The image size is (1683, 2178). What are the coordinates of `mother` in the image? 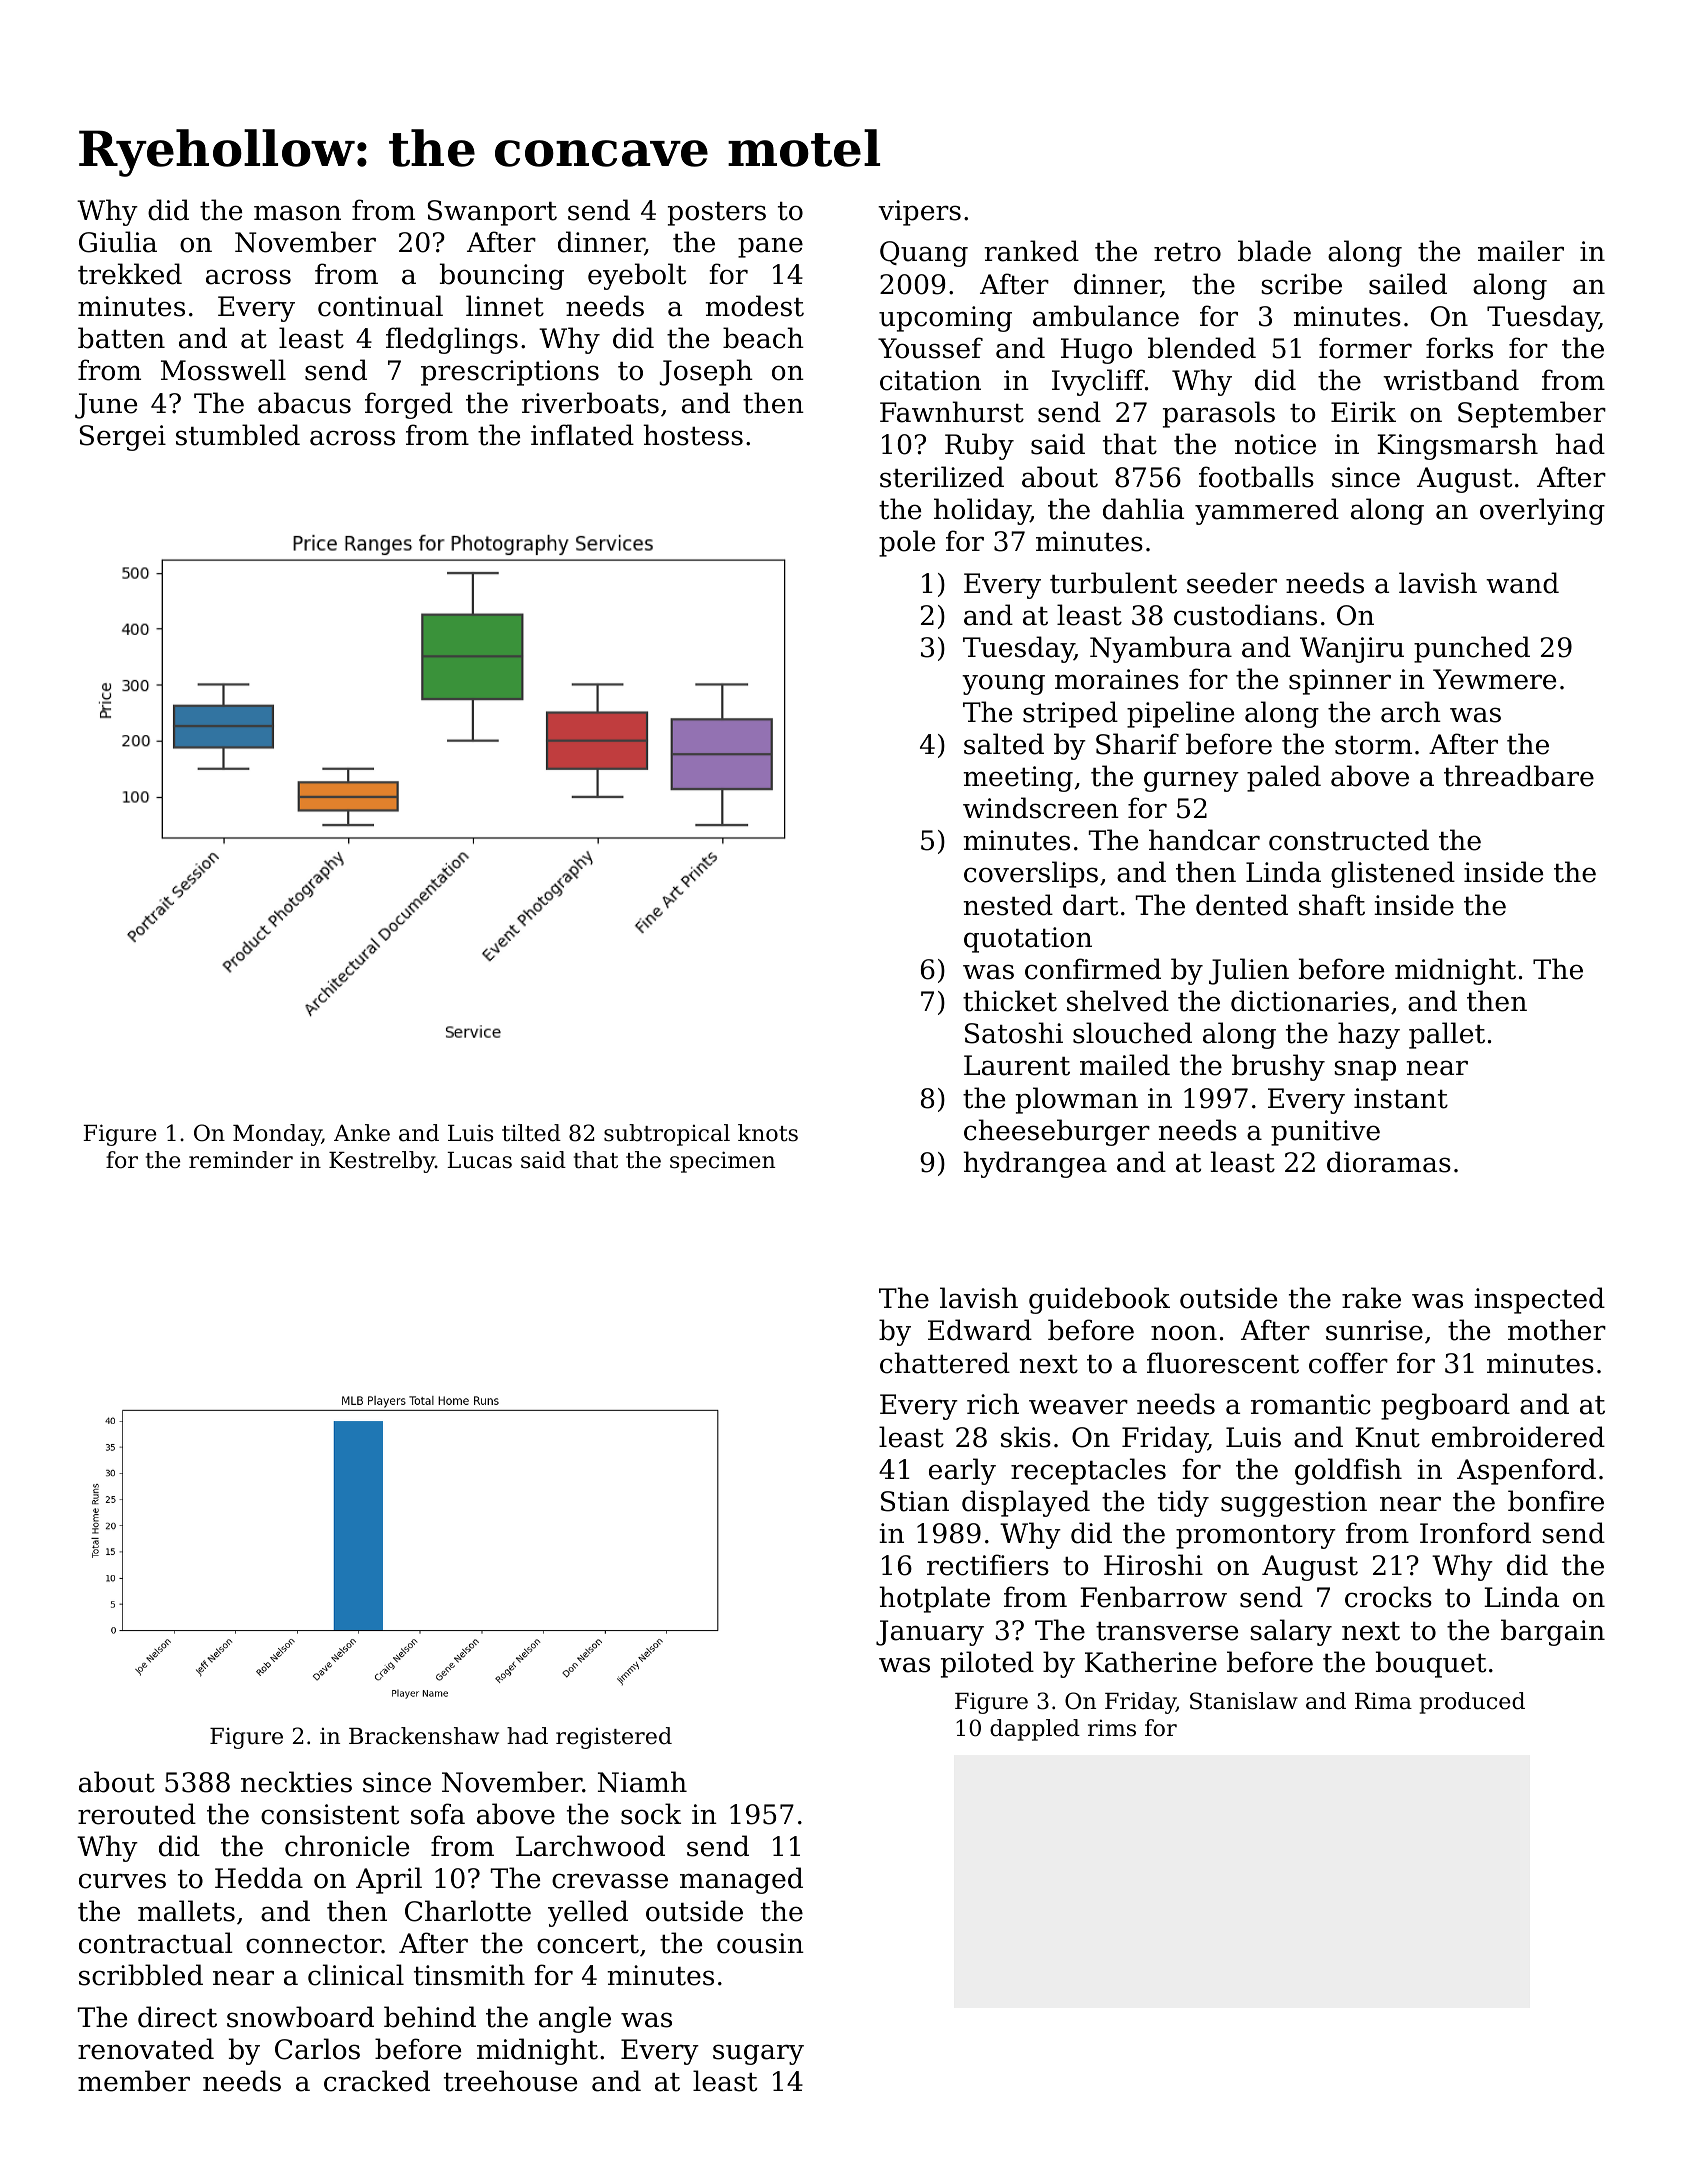 It's located at (1557, 1330).
